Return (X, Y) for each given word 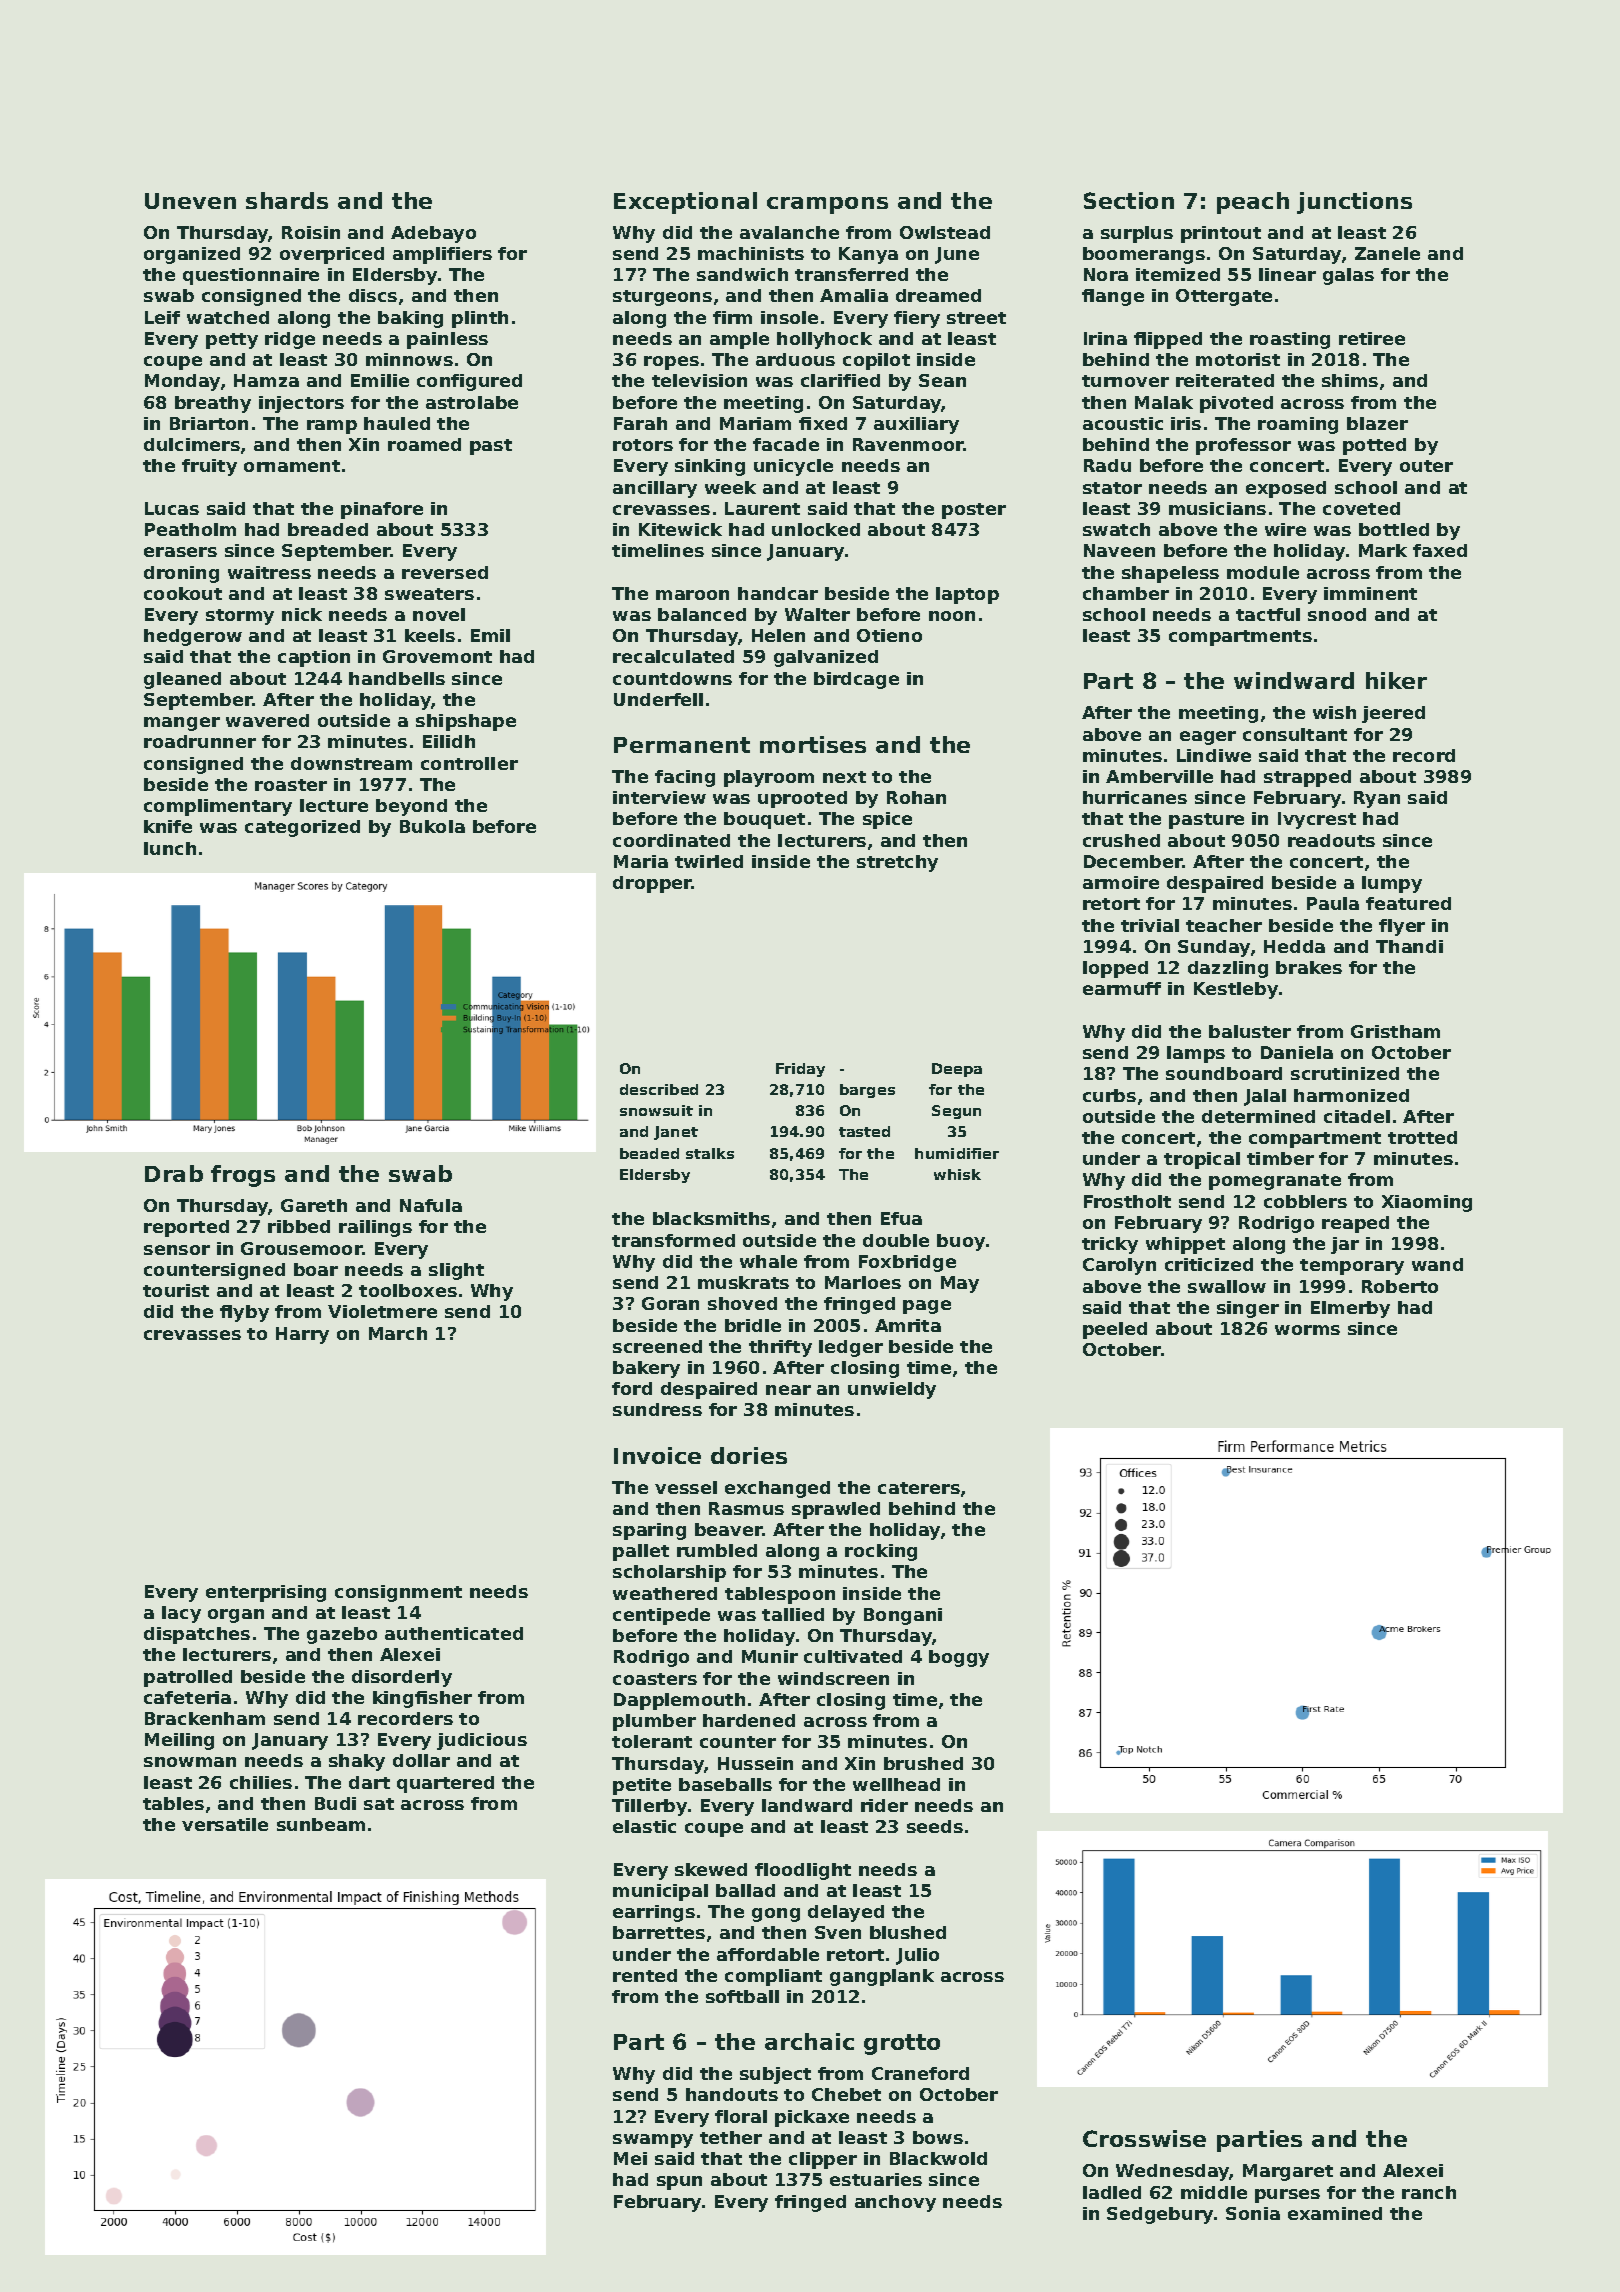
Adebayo (433, 234)
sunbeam (321, 1824)
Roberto (1400, 1286)
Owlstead (945, 232)
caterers (919, 1488)
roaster (291, 785)
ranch (1429, 2192)
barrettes (659, 1932)
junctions (1354, 203)
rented (645, 1975)
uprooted (802, 799)
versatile (225, 1824)
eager (1208, 738)
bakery (646, 1369)
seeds (935, 1826)
